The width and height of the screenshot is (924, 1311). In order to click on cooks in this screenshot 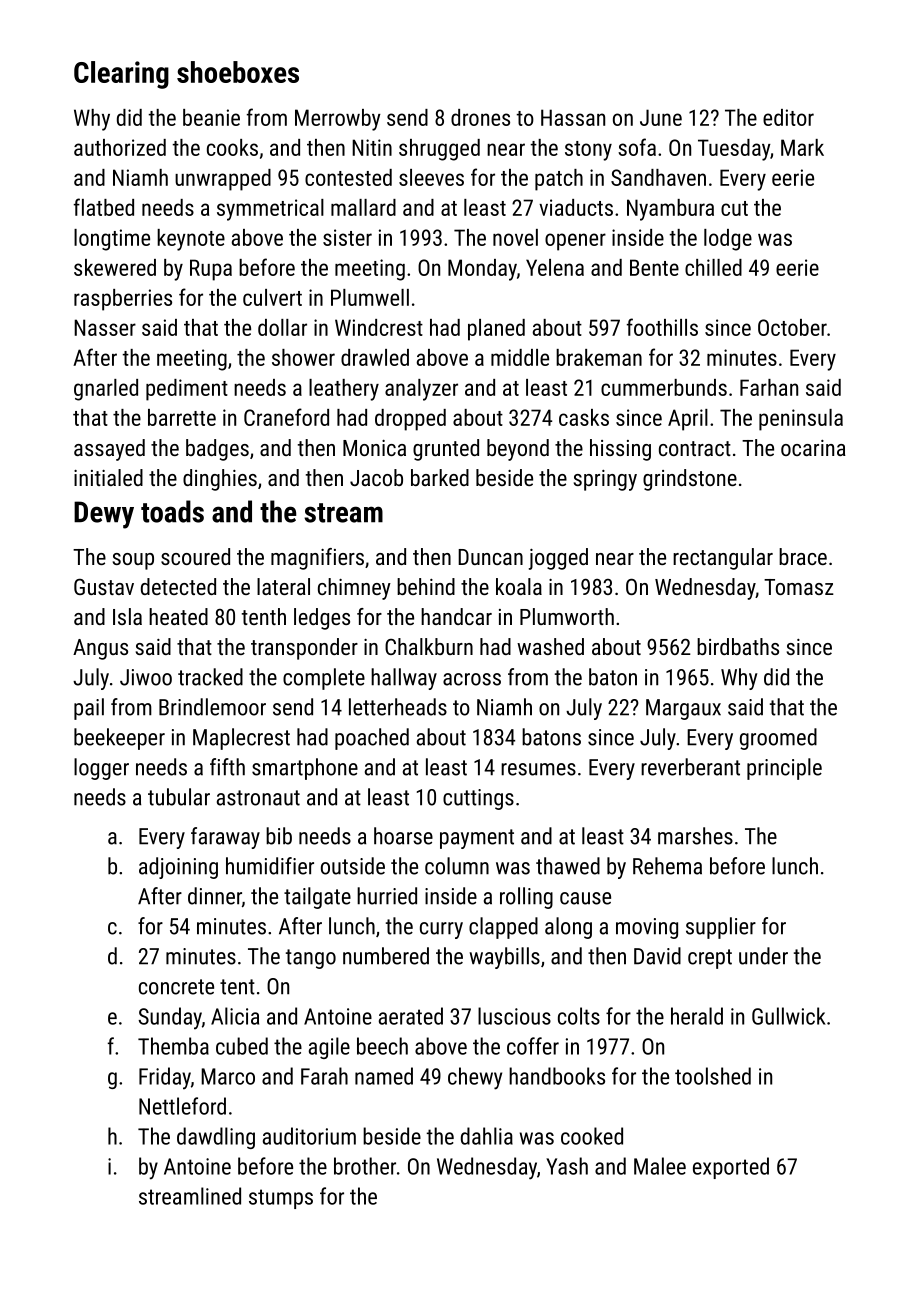, I will do `click(232, 147)`.
